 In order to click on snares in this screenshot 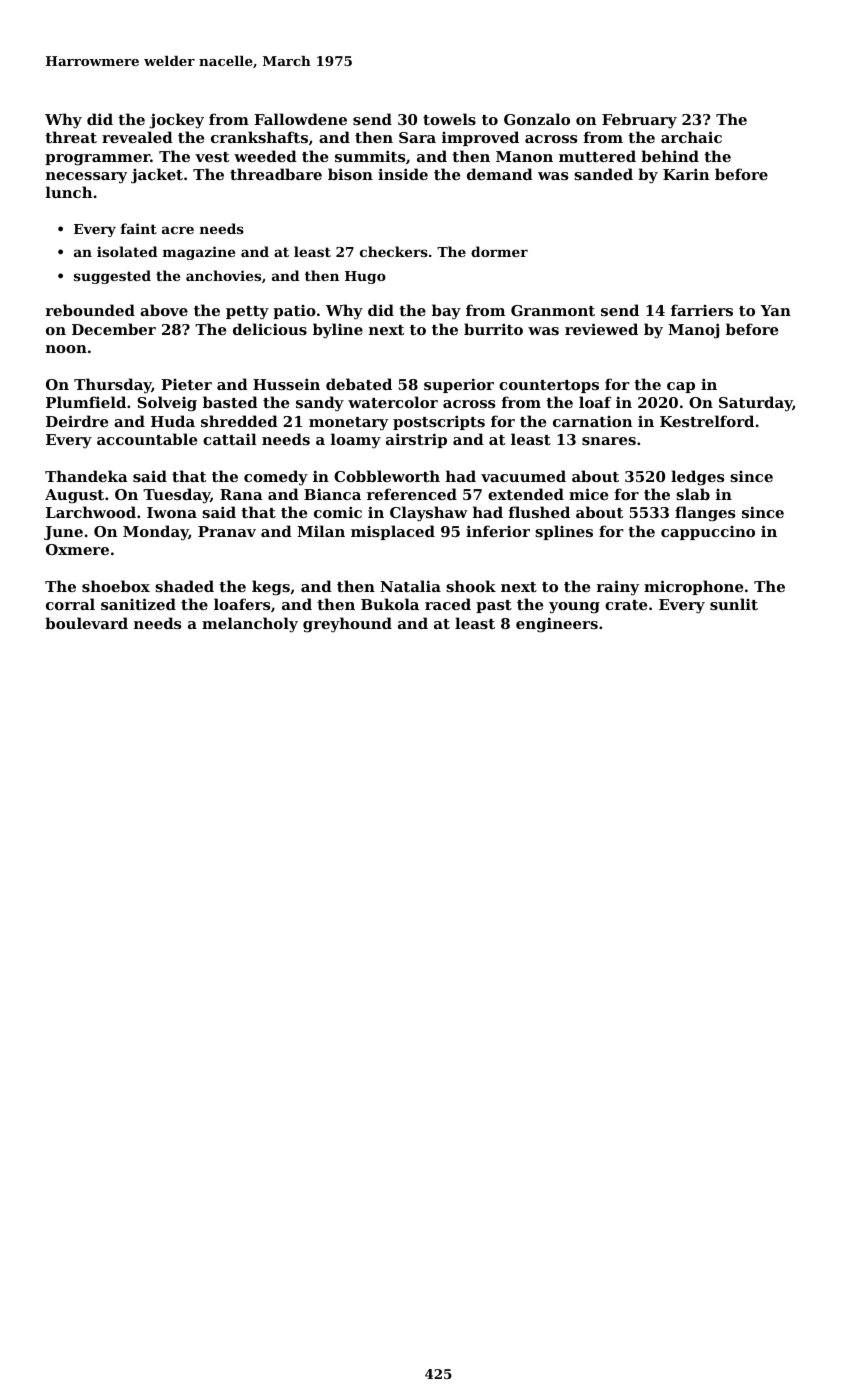, I will do `click(609, 441)`.
